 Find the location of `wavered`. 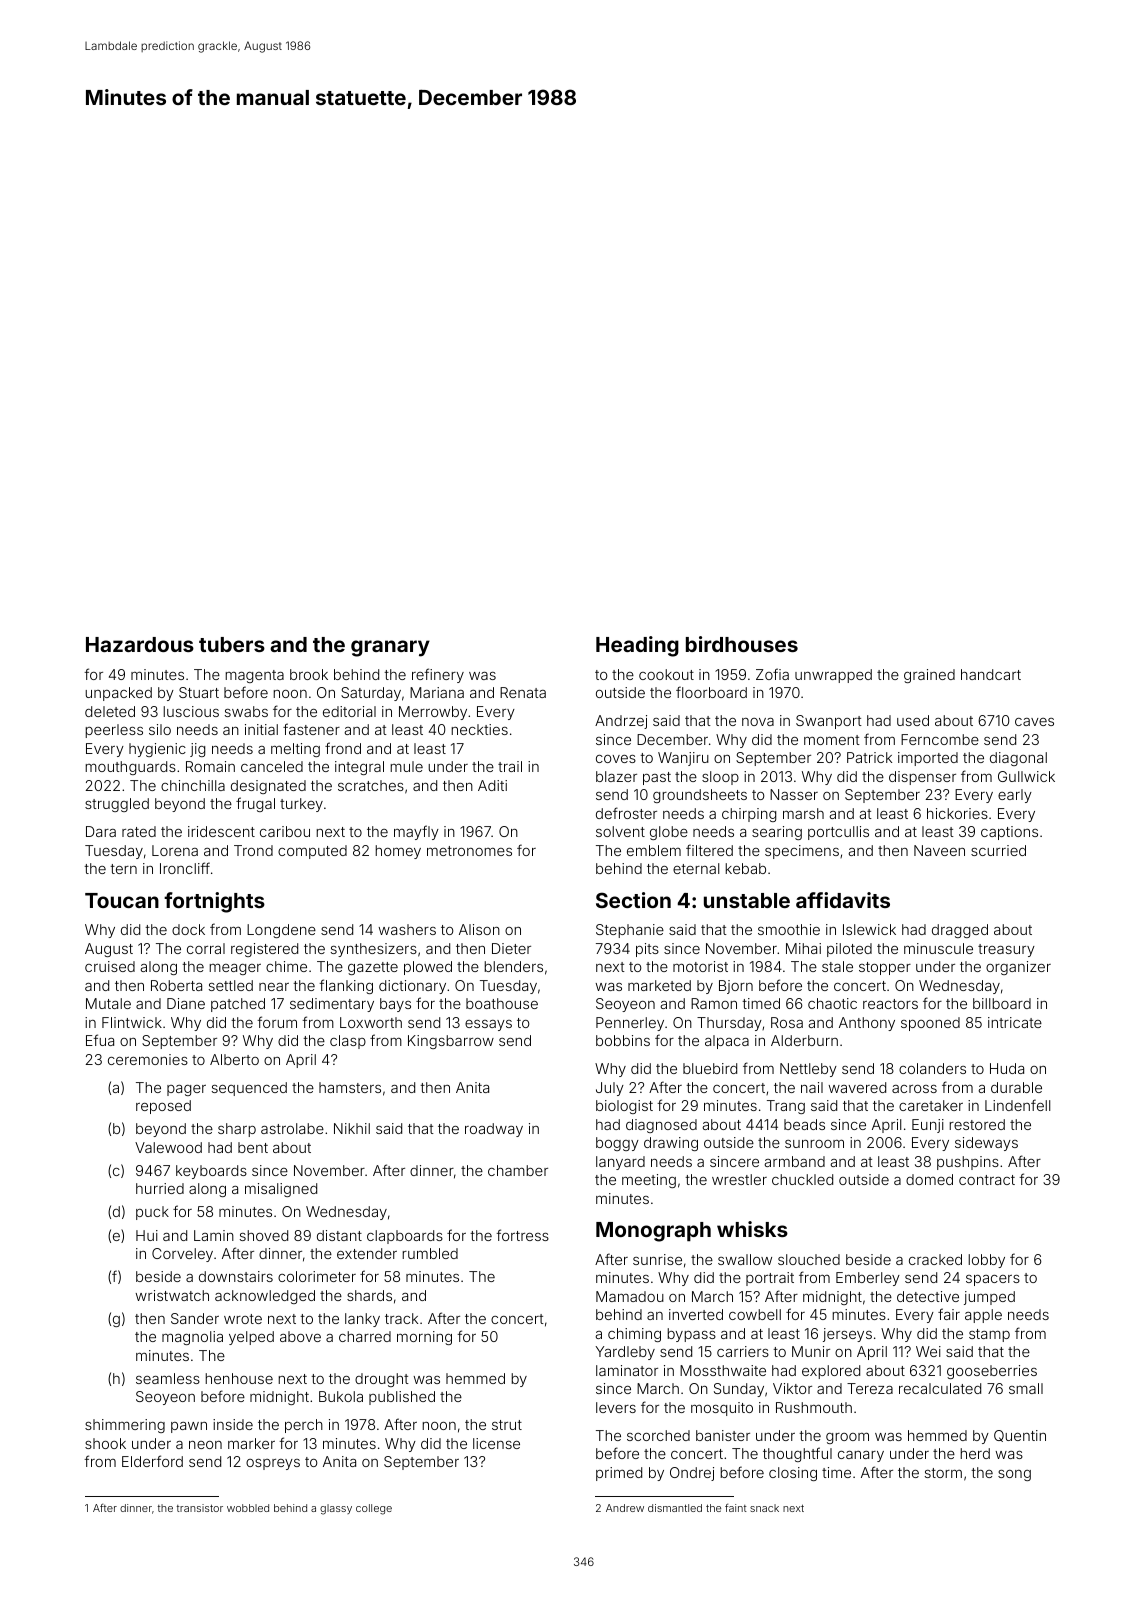

wavered is located at coordinates (857, 1087).
